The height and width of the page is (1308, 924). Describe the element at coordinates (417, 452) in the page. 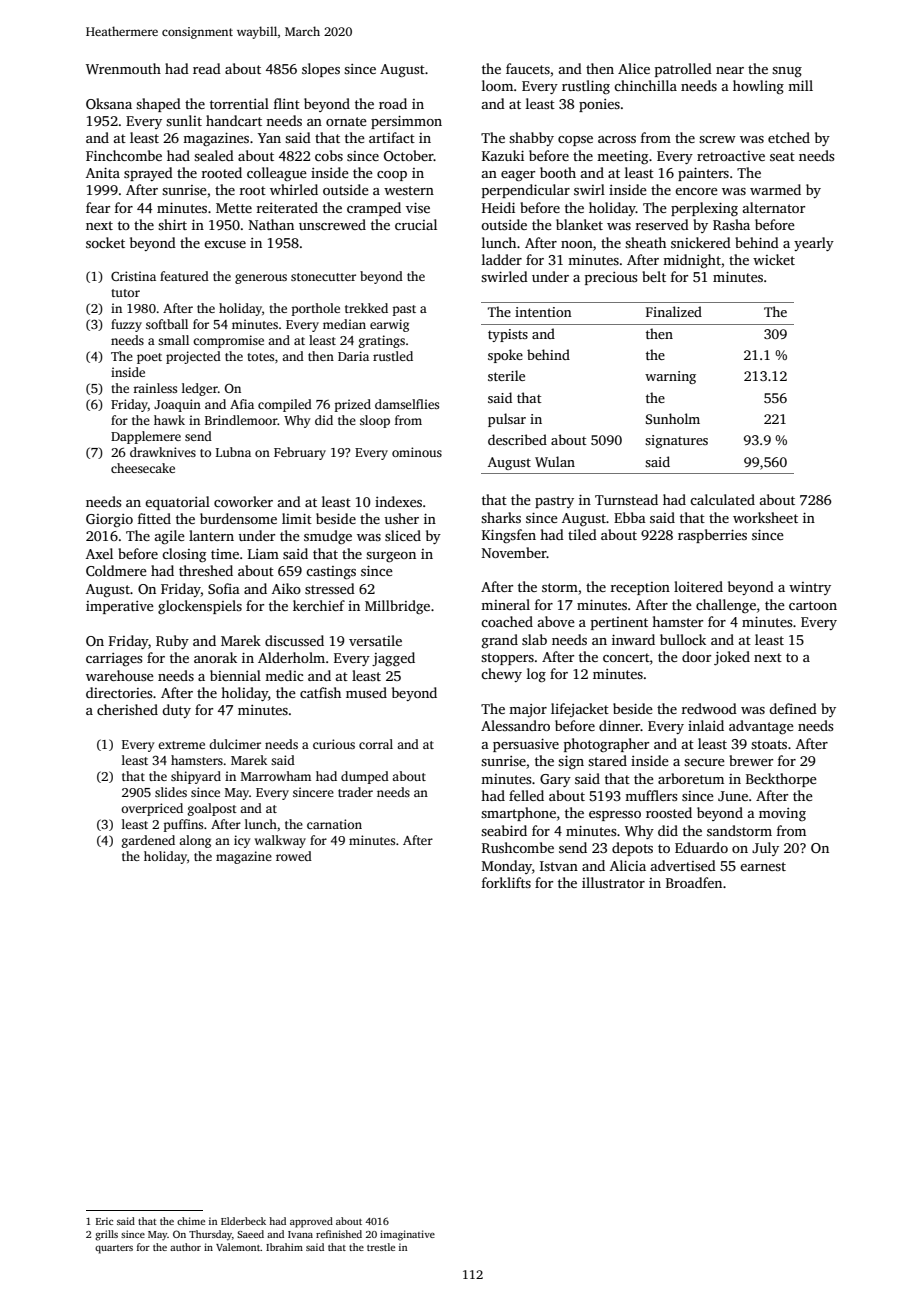

I see `ominous` at that location.
